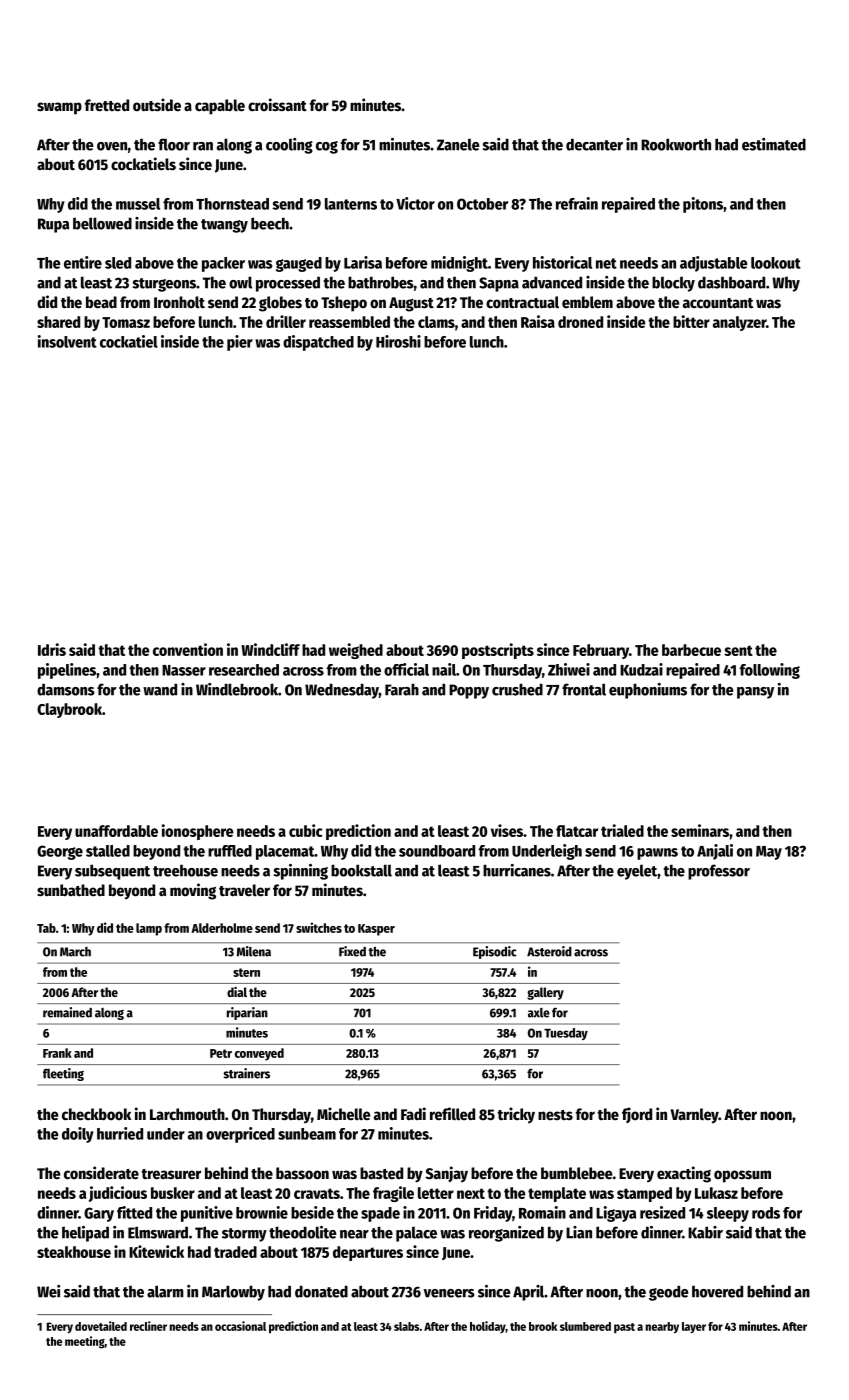 The width and height of the page is (849, 1400). Describe the element at coordinates (85, 1342) in the page. I see `meeting` at that location.
